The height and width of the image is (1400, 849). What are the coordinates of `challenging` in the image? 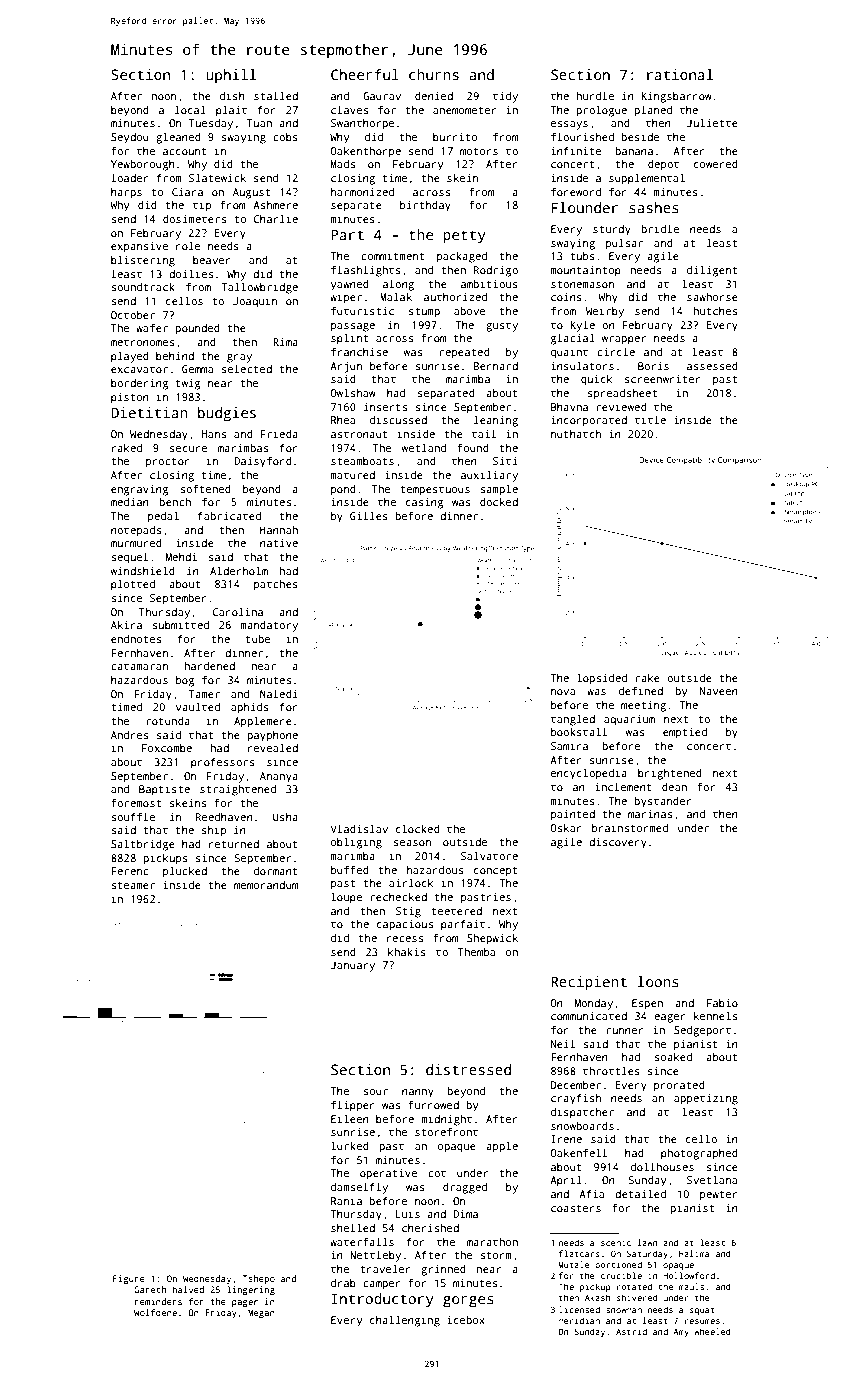 It's located at (405, 1321).
